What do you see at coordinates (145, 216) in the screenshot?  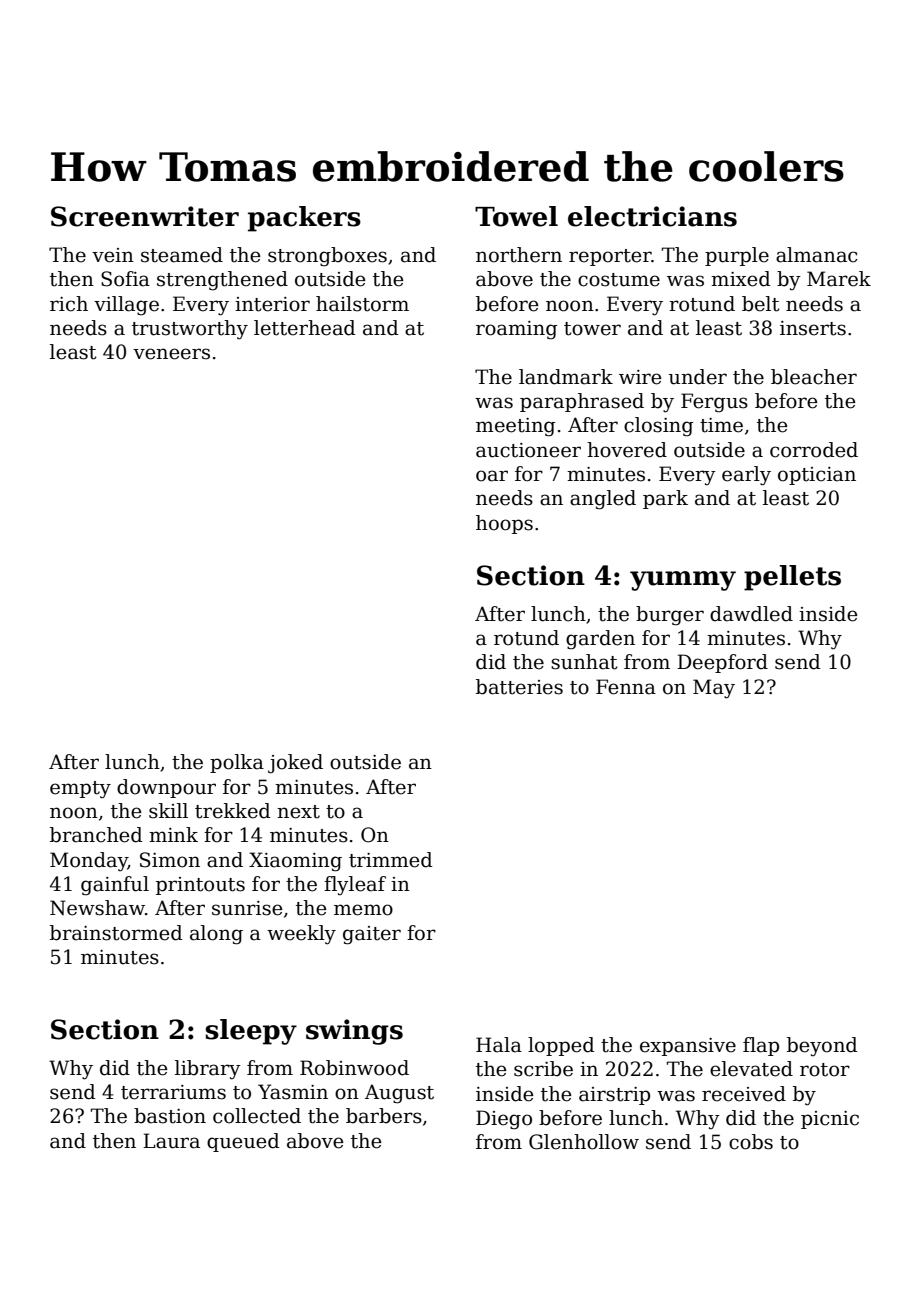 I see `Screenwriter` at bounding box center [145, 216].
